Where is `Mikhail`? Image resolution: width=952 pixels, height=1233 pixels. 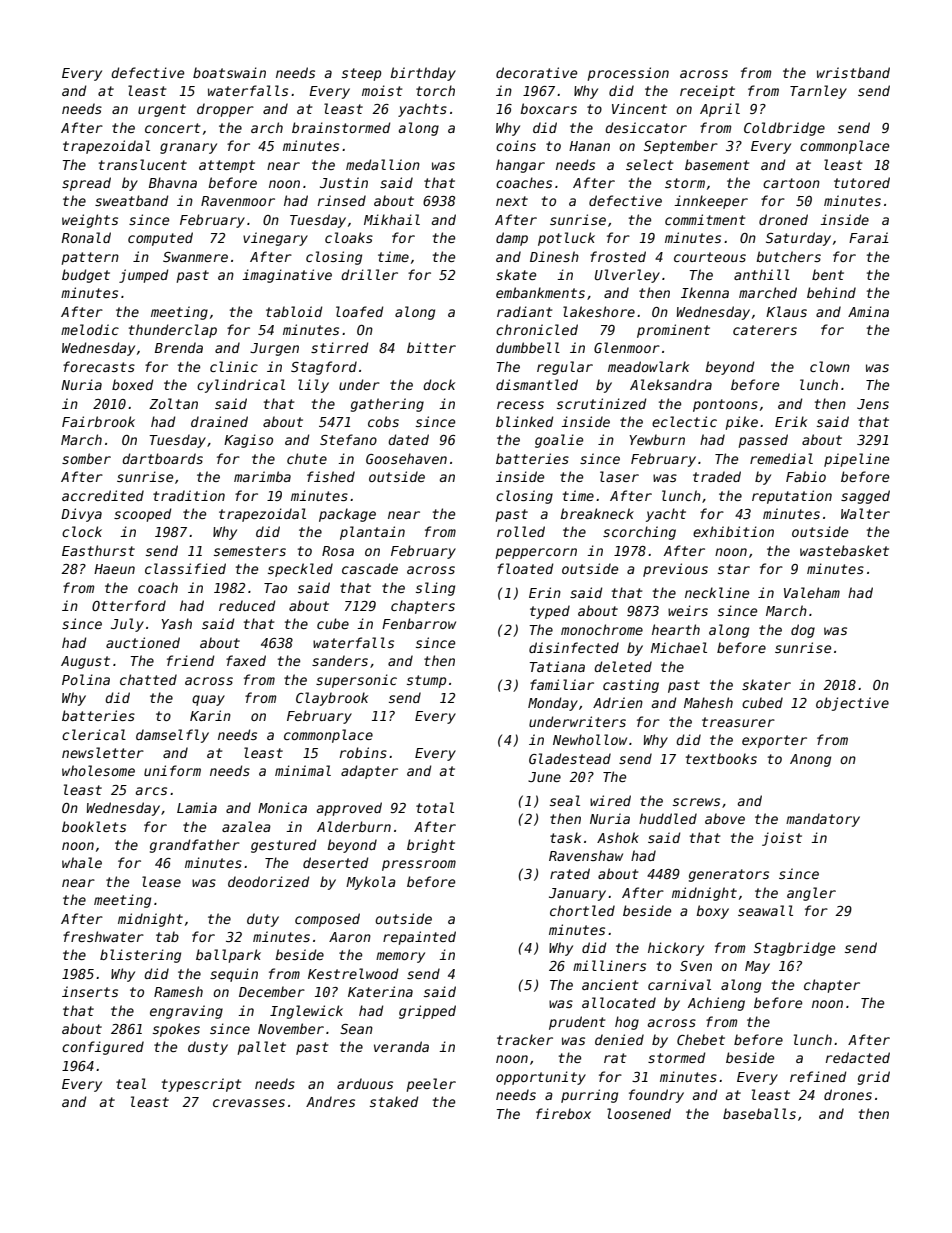 Mikhail is located at coordinates (392, 219).
